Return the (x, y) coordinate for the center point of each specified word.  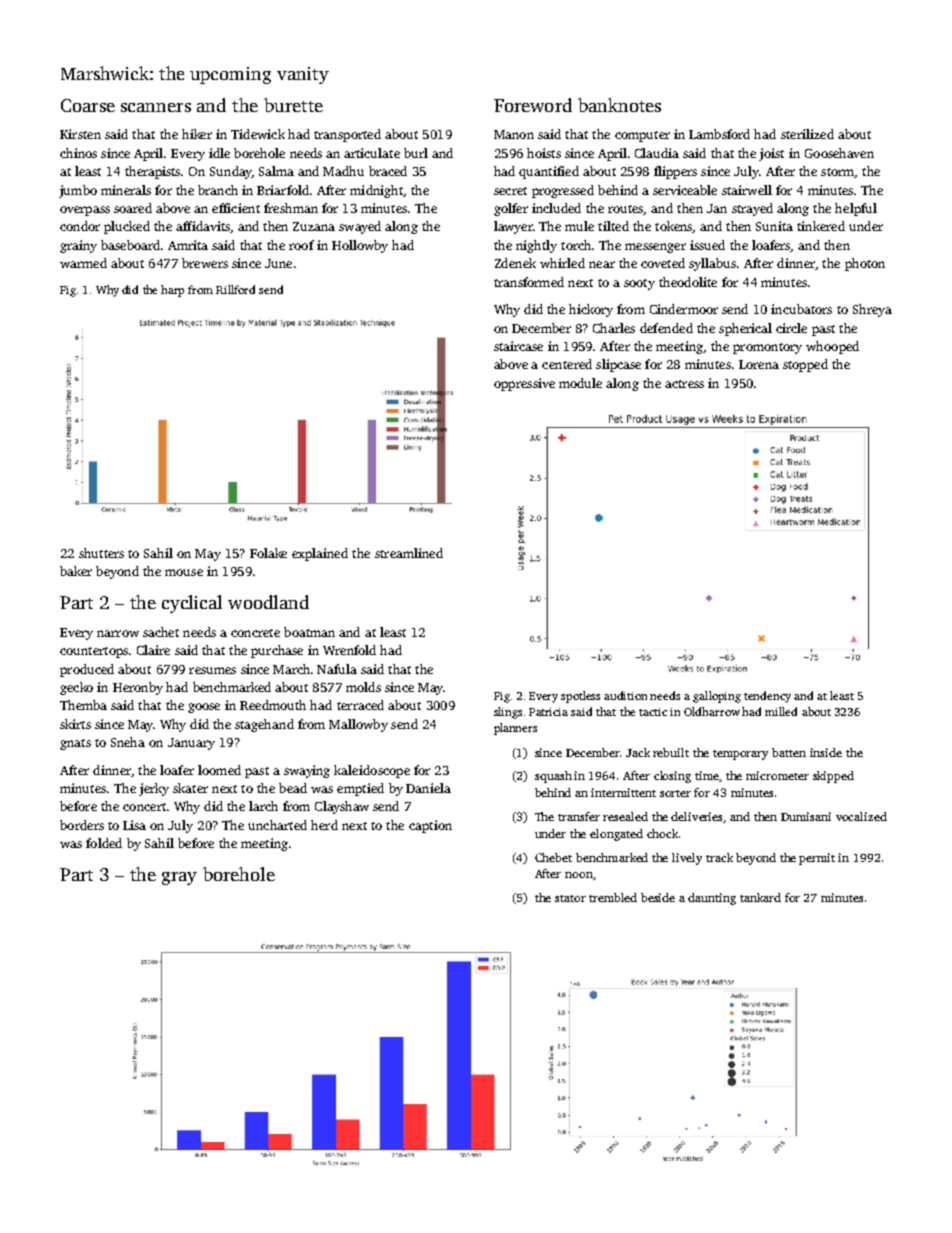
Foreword (533, 105)
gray (179, 878)
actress (684, 384)
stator (570, 898)
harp (172, 291)
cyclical (192, 604)
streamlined (409, 553)
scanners (156, 107)
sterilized (807, 134)
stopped (805, 365)
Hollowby (360, 246)
